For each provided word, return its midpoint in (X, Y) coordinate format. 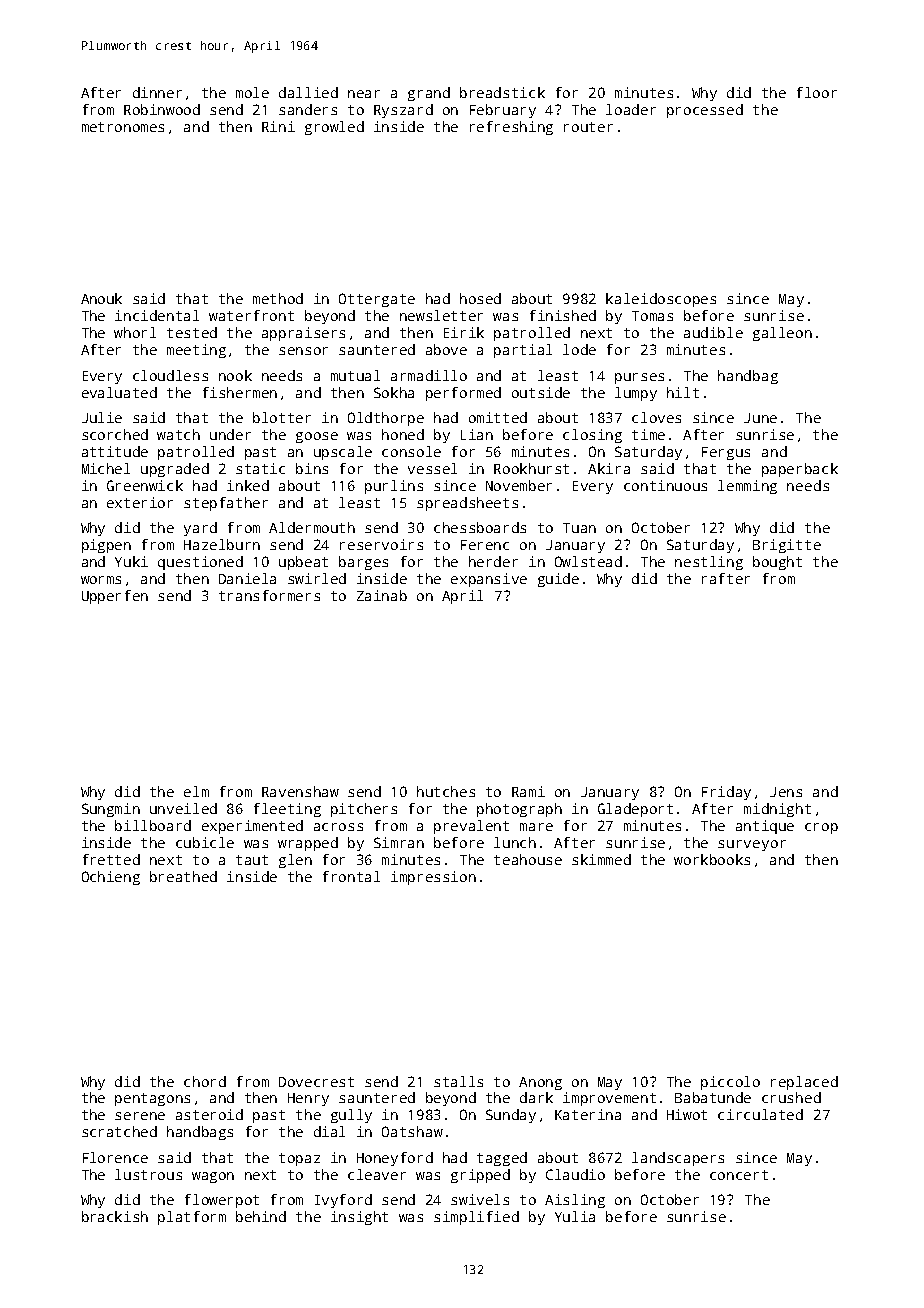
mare (536, 827)
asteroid (209, 1114)
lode (579, 349)
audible (713, 332)
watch (178, 434)
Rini (278, 126)
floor (817, 92)
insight (359, 1218)
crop (821, 828)
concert (739, 1175)
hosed (480, 298)
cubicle (205, 842)
